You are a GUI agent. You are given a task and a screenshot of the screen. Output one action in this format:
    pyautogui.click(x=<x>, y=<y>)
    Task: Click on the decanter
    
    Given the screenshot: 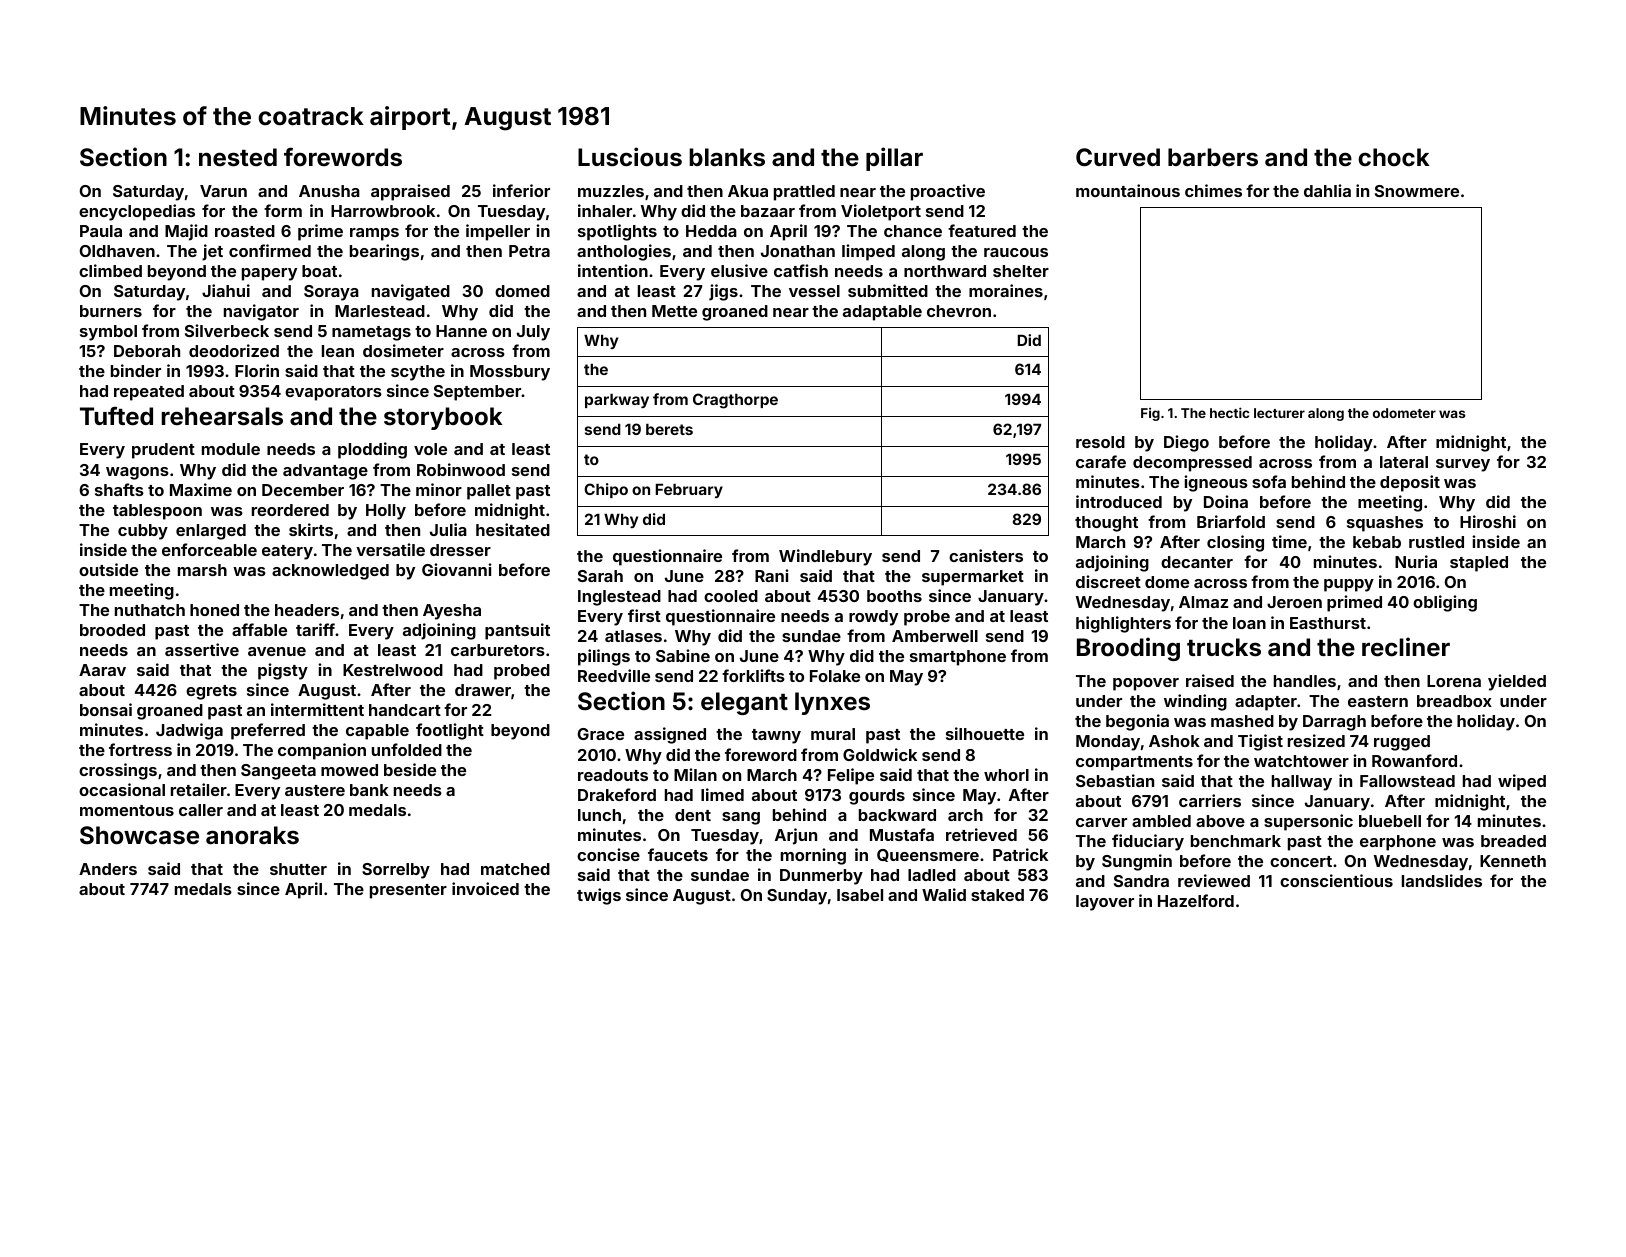 What is the action you would take?
    pyautogui.click(x=1197, y=562)
